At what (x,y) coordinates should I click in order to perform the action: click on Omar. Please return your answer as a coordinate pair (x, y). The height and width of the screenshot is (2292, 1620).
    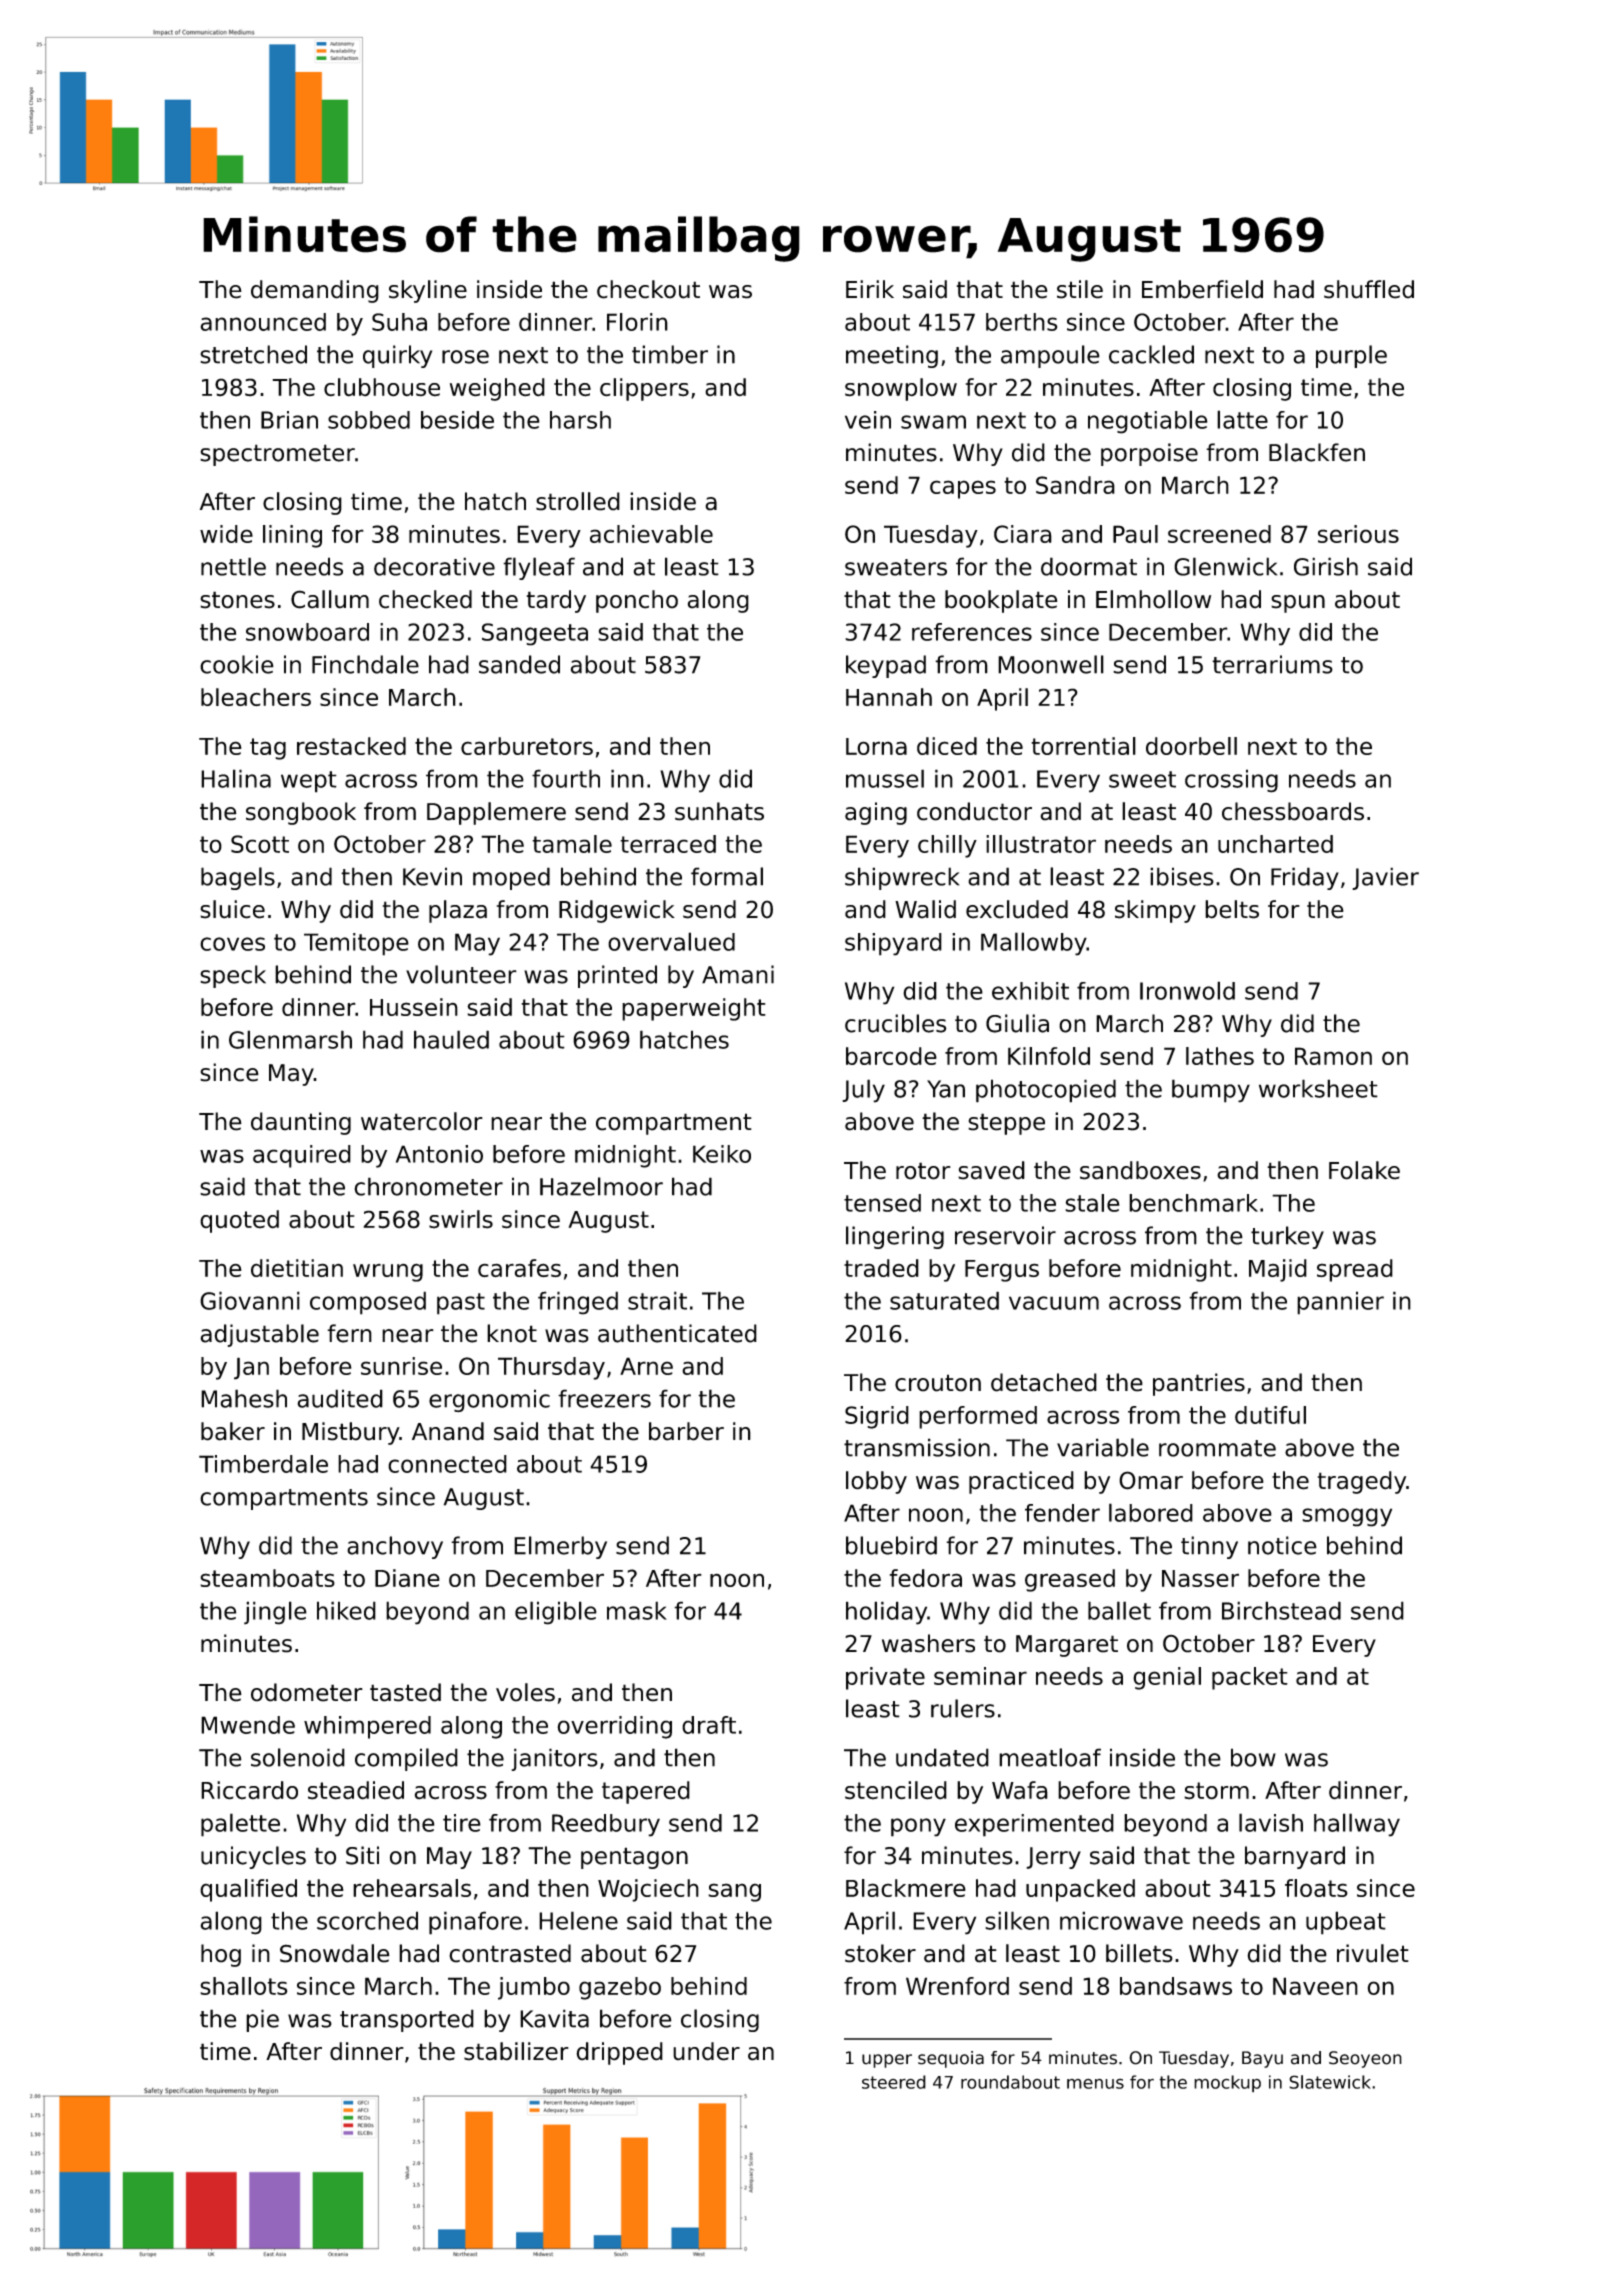
    Looking at the image, I should click on (1151, 1480).
